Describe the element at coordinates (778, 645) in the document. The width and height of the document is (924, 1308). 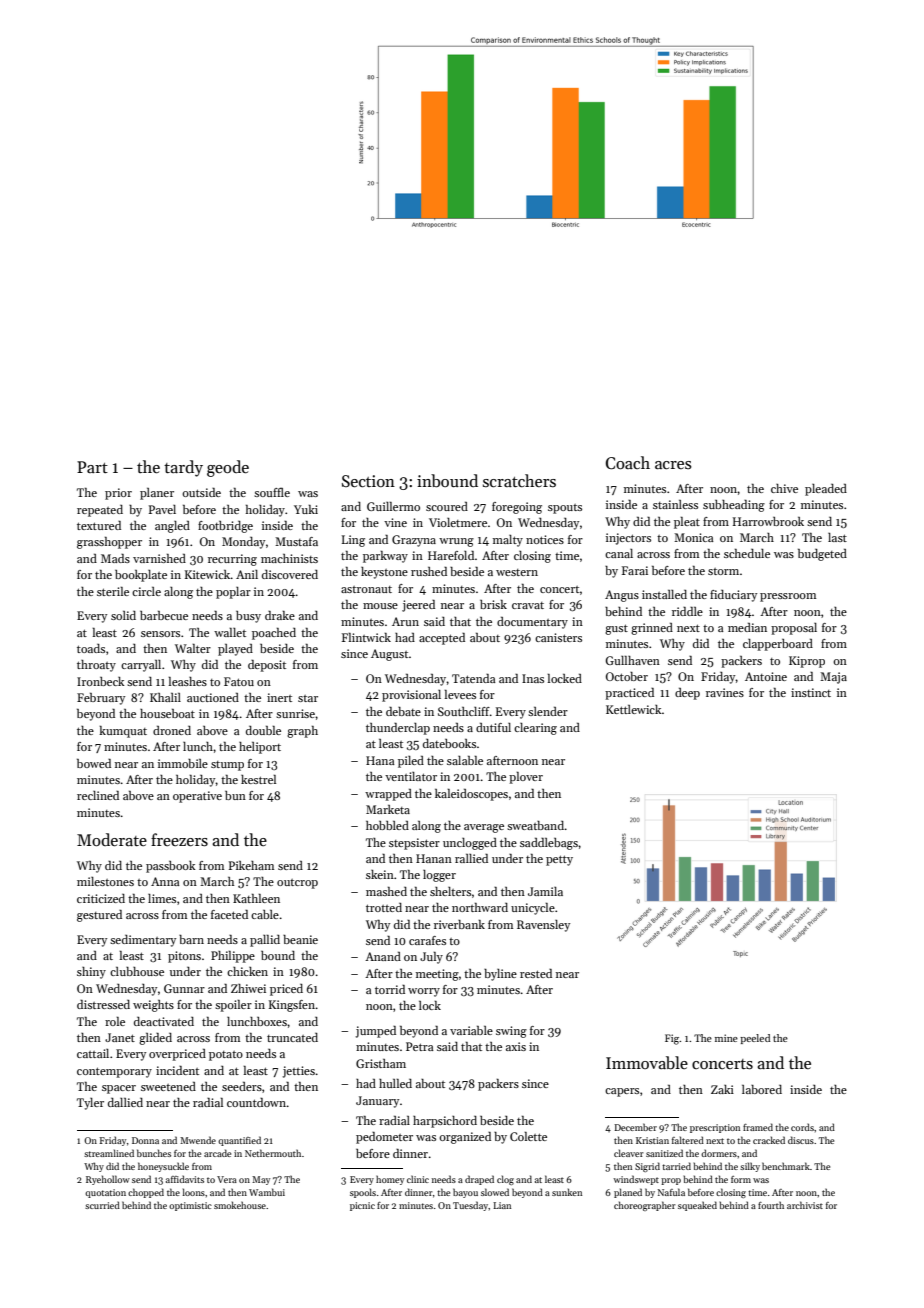
I see `clapperboard` at that location.
